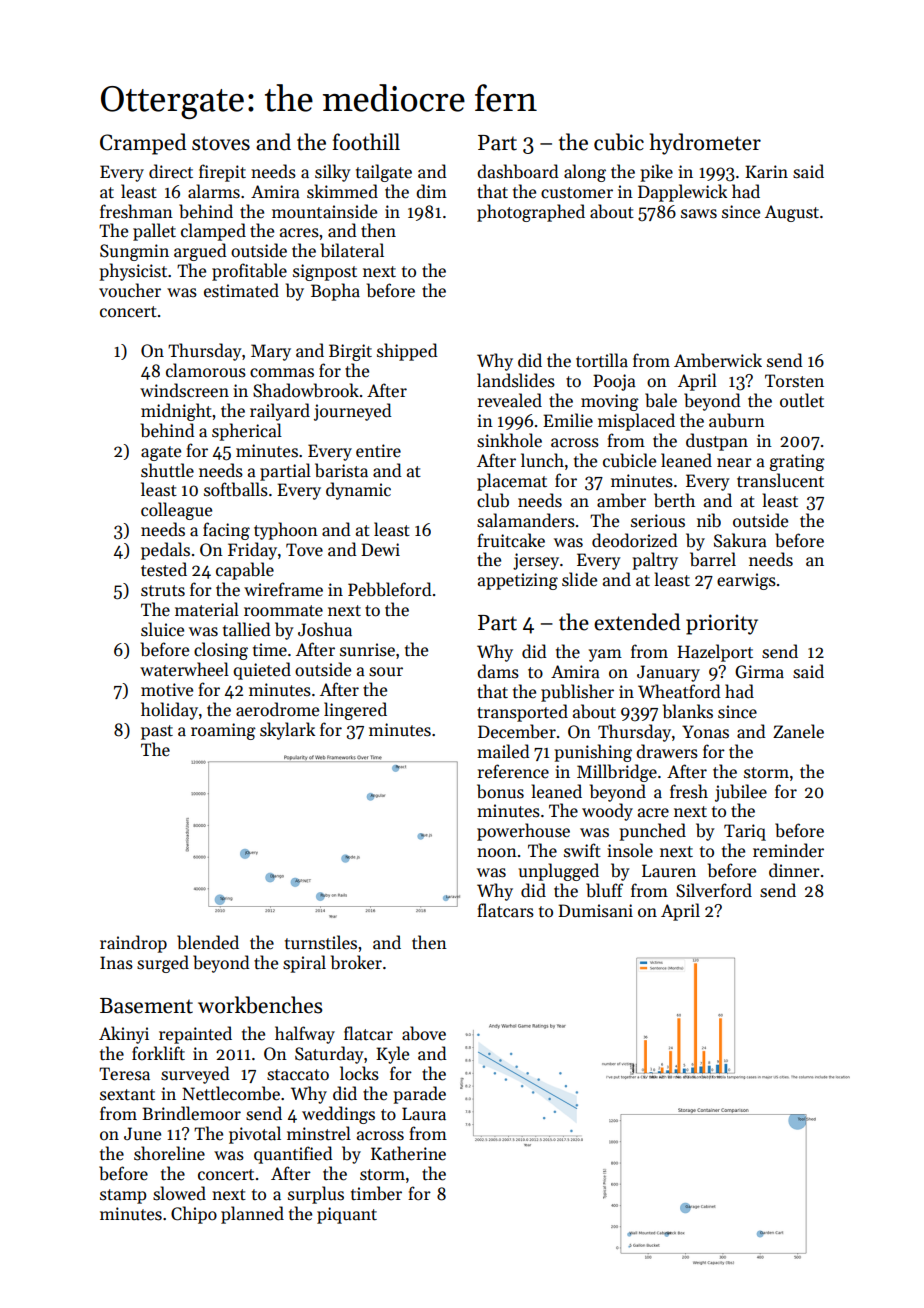 The width and height of the document is (924, 1308). I want to click on reminder, so click(788, 850).
